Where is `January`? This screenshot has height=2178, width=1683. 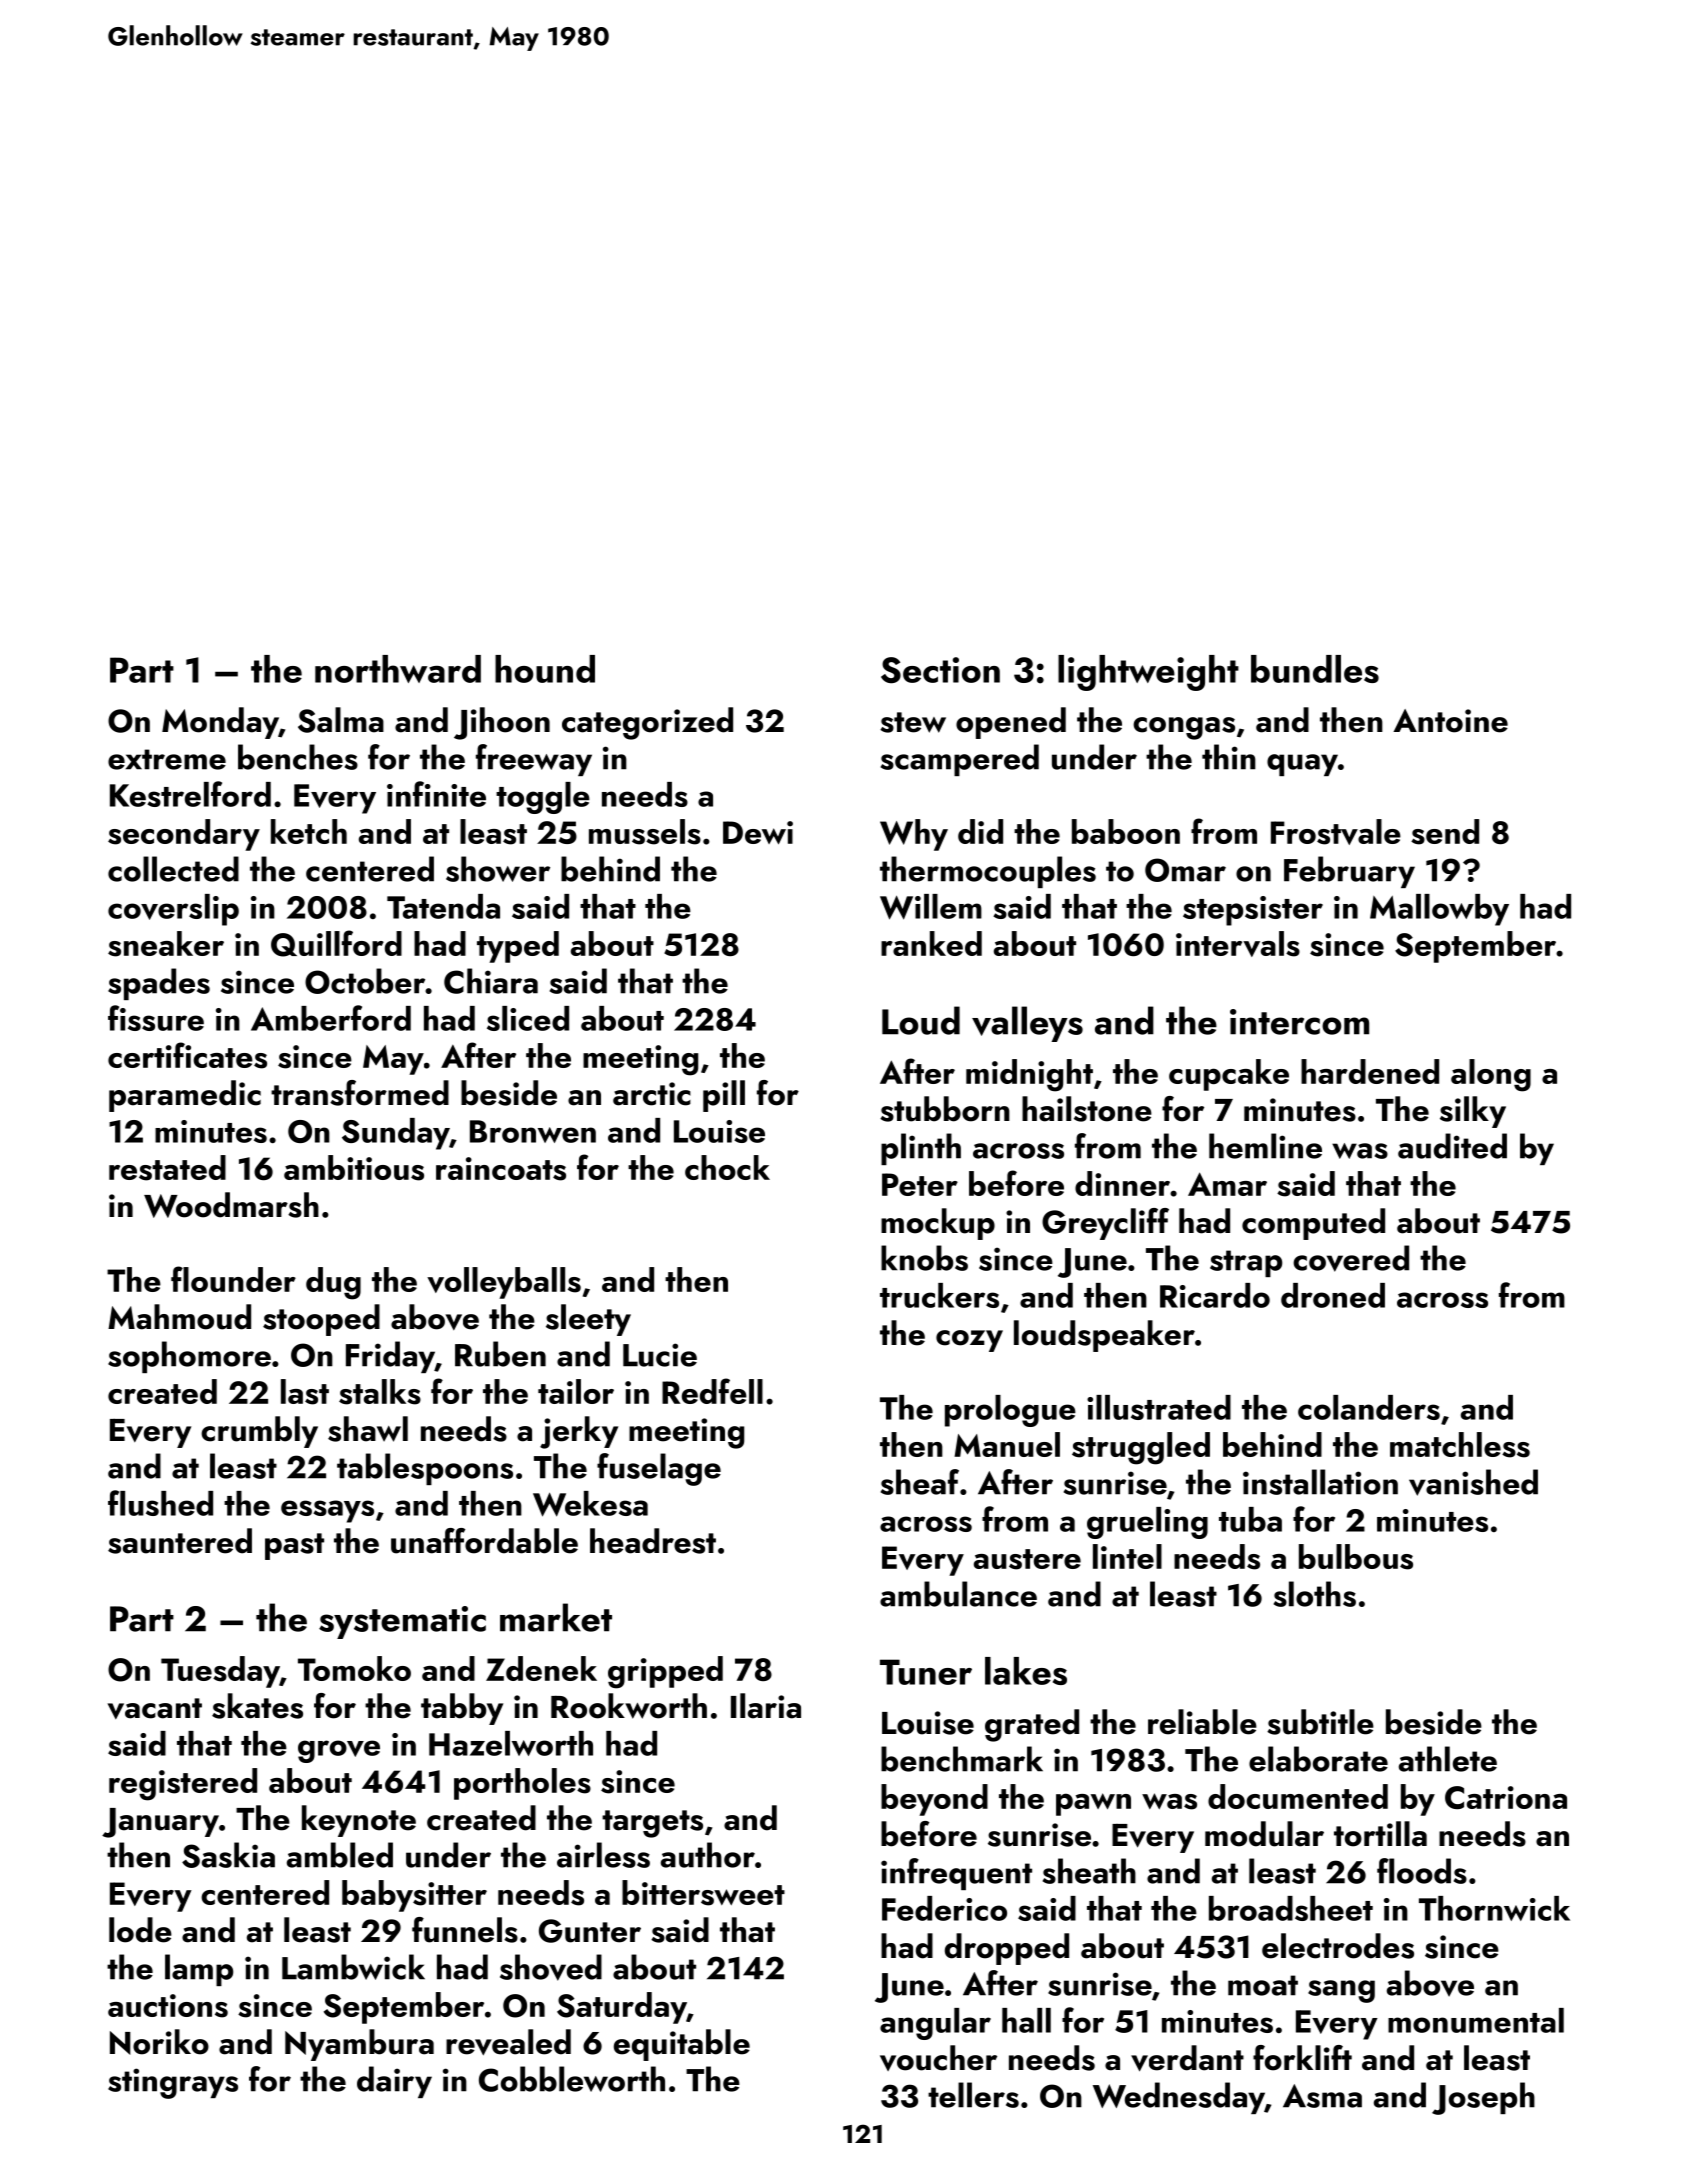
January is located at coordinates (160, 1823).
